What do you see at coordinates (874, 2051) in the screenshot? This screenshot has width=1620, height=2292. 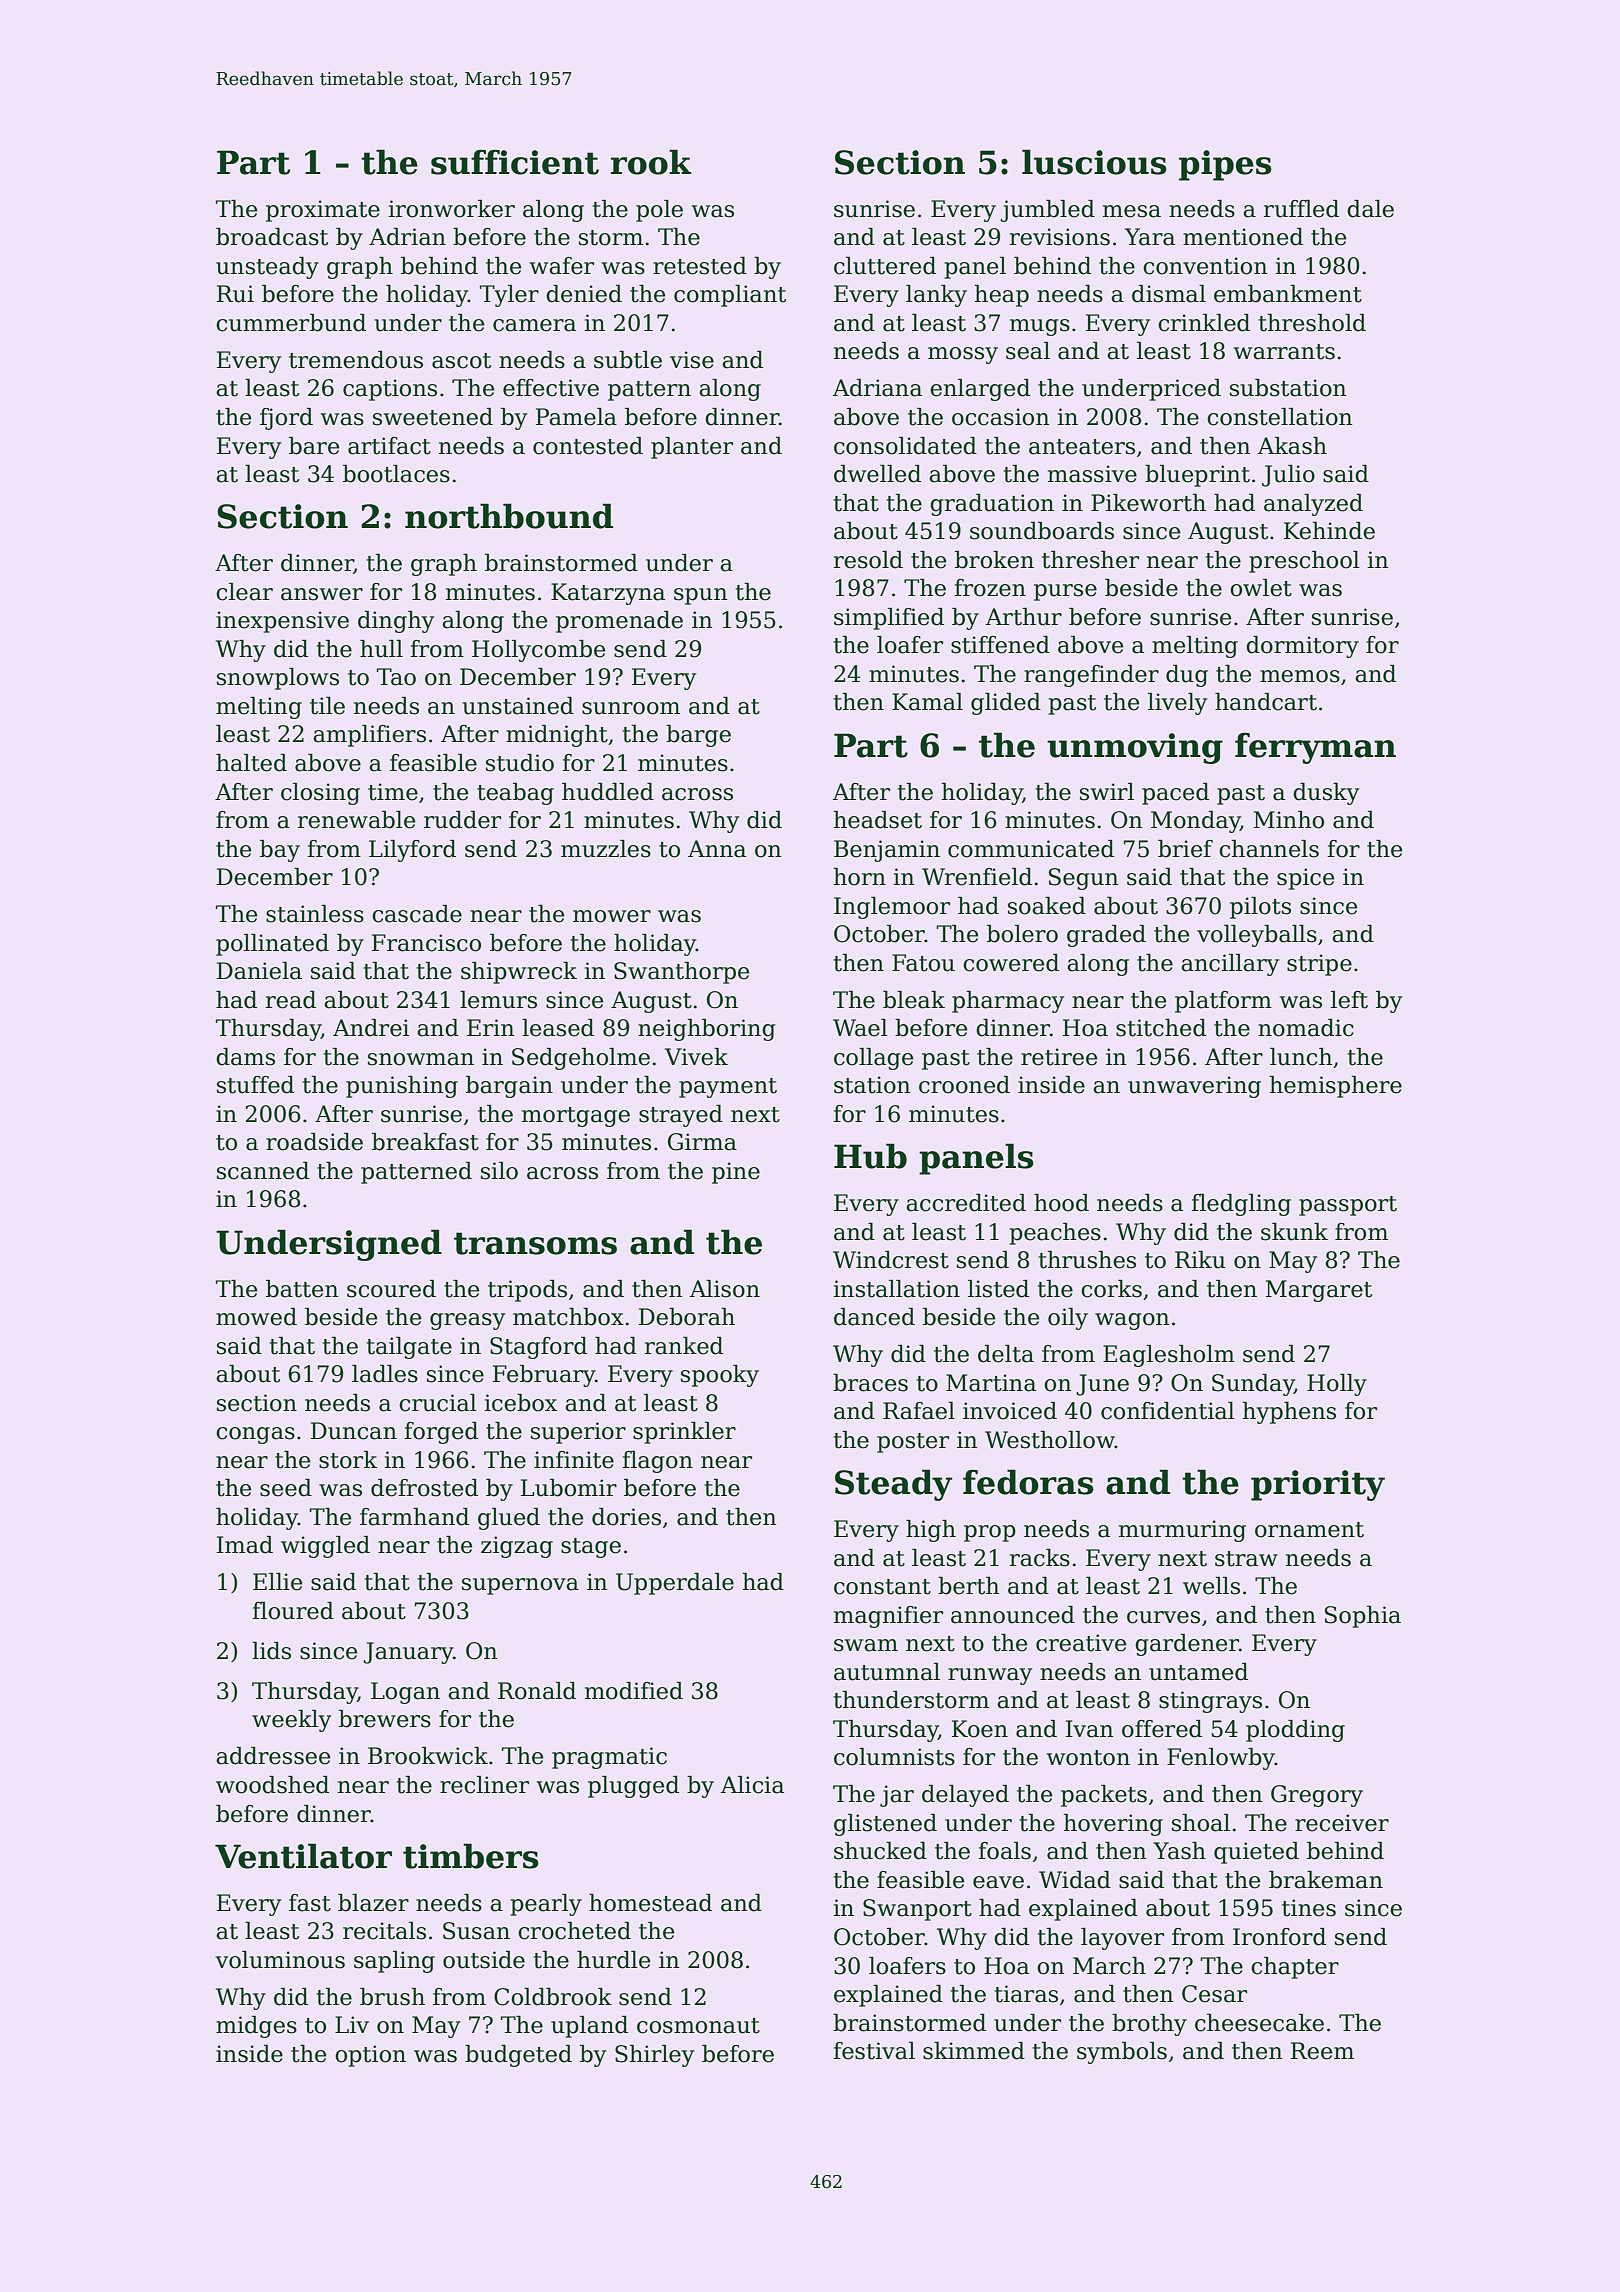 I see `festival` at bounding box center [874, 2051].
